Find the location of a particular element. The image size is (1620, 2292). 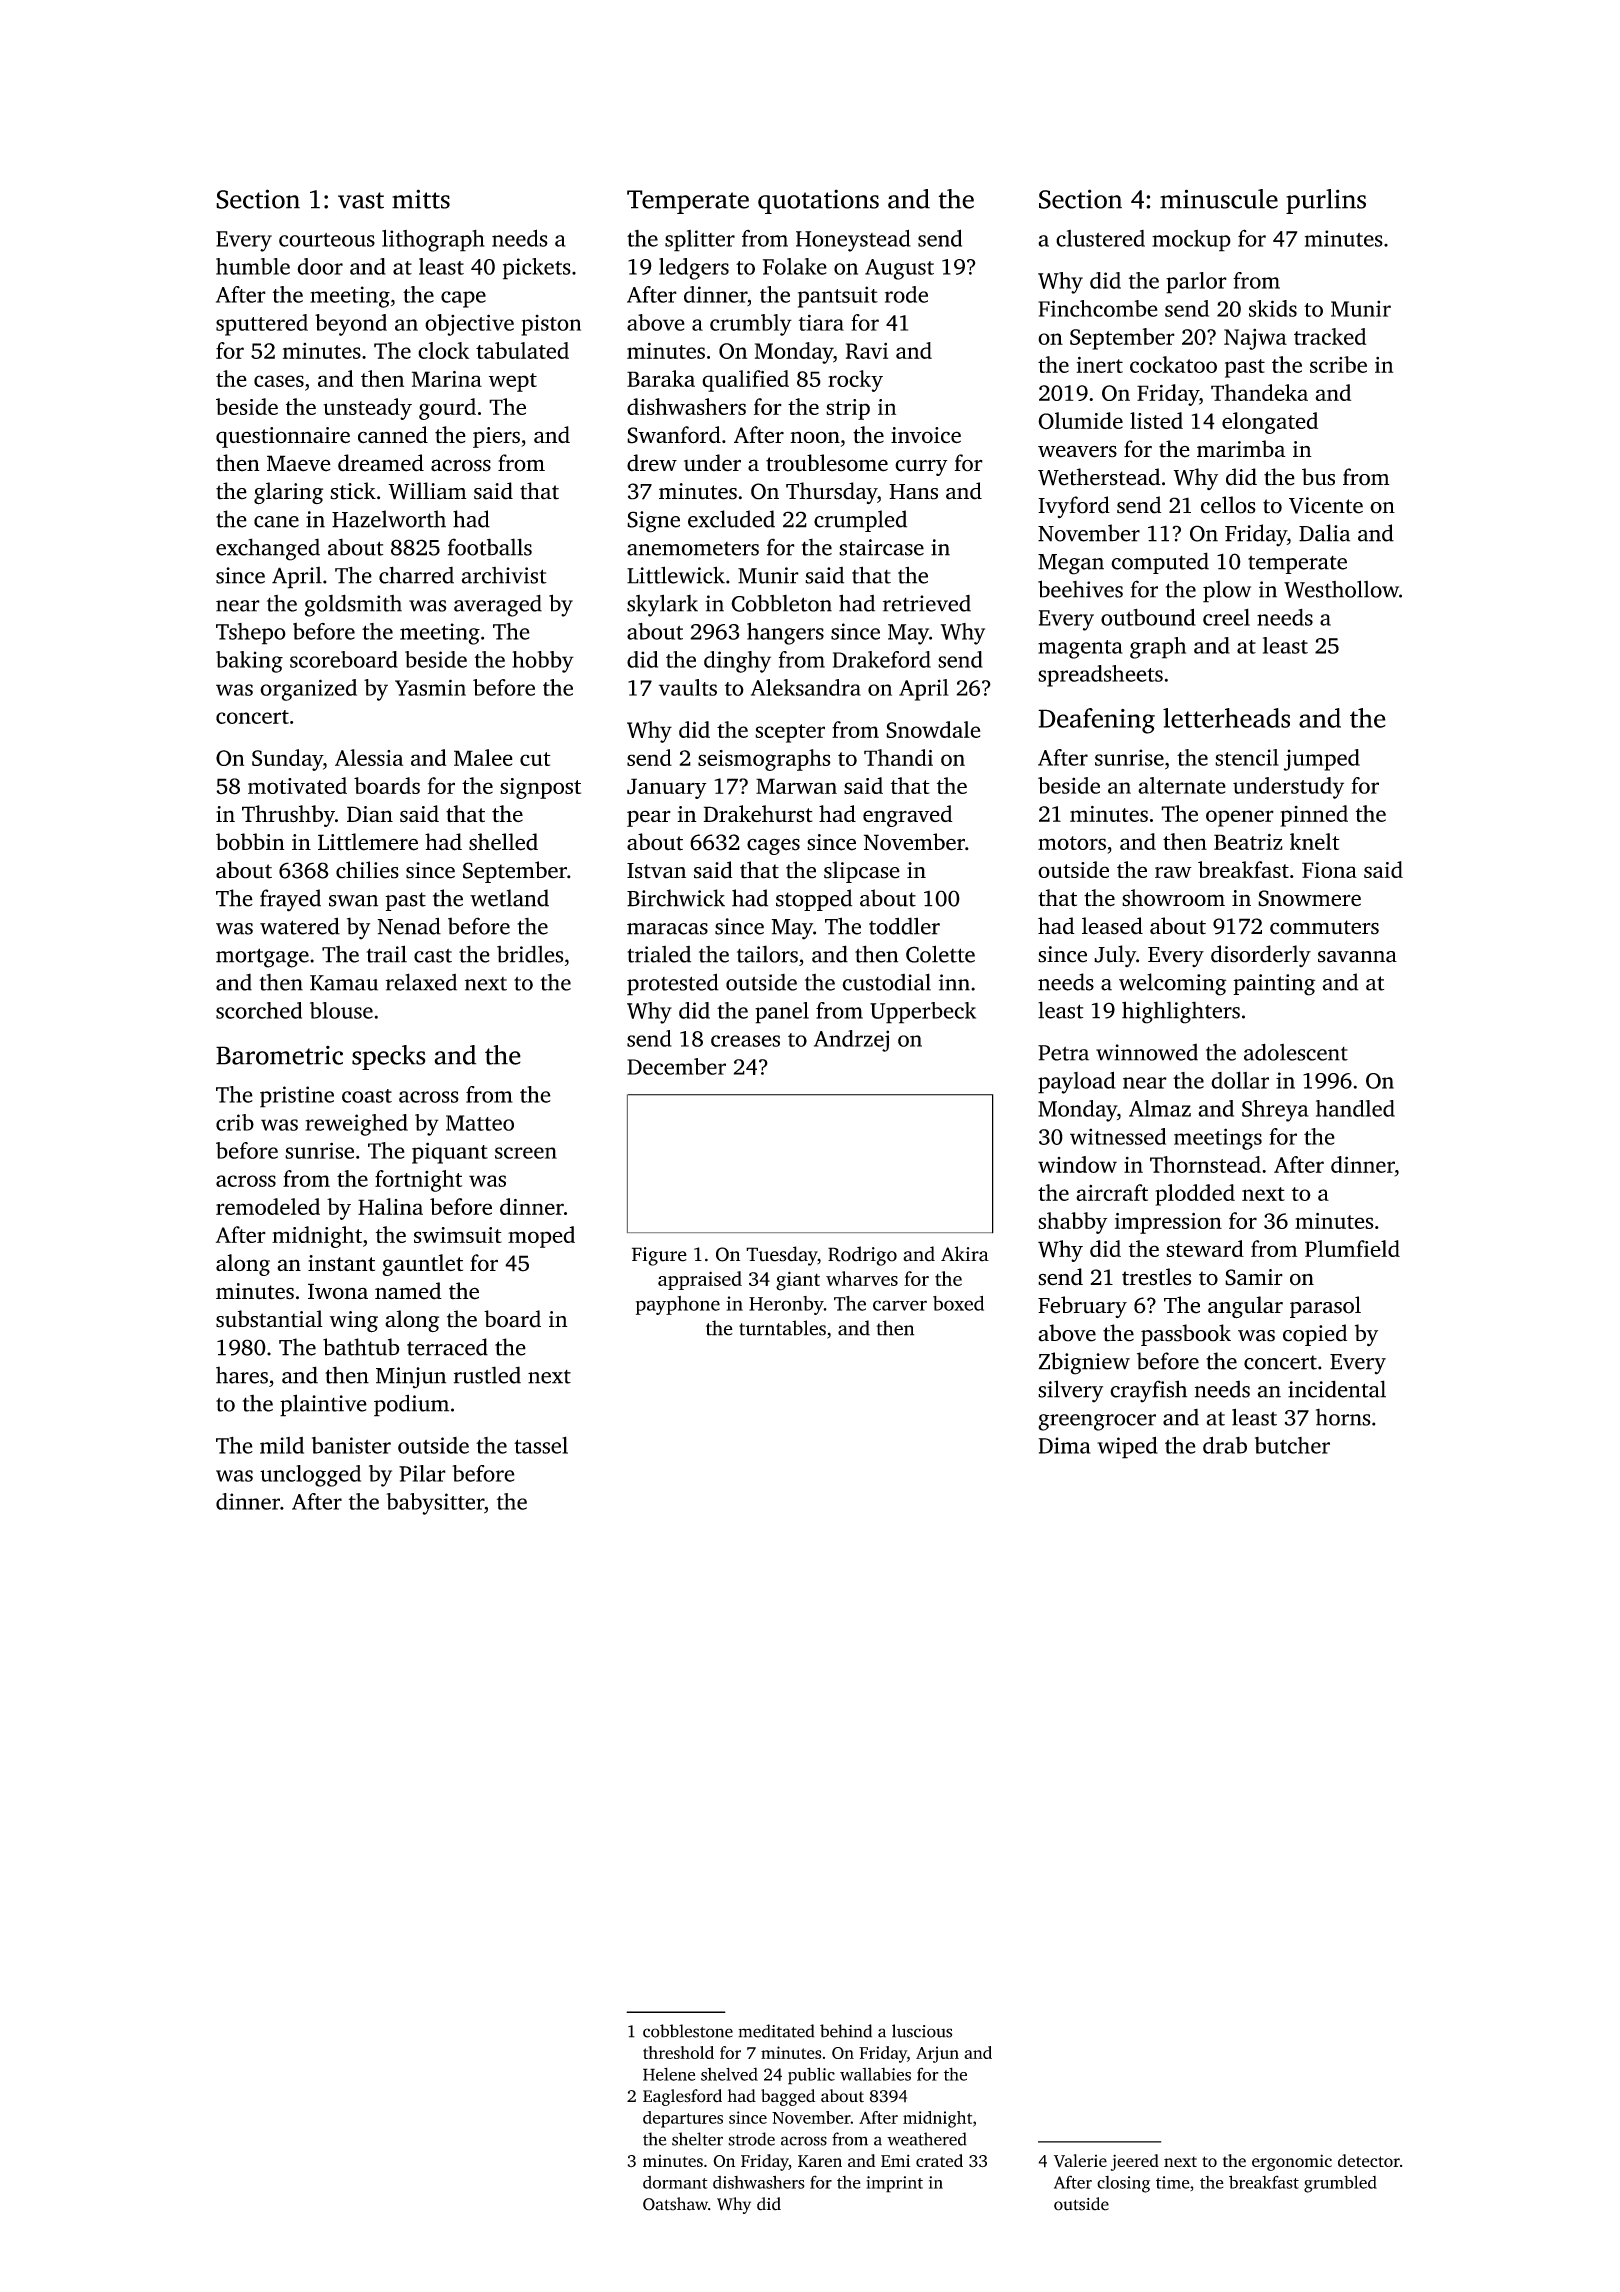

ledgers is located at coordinates (694, 269).
